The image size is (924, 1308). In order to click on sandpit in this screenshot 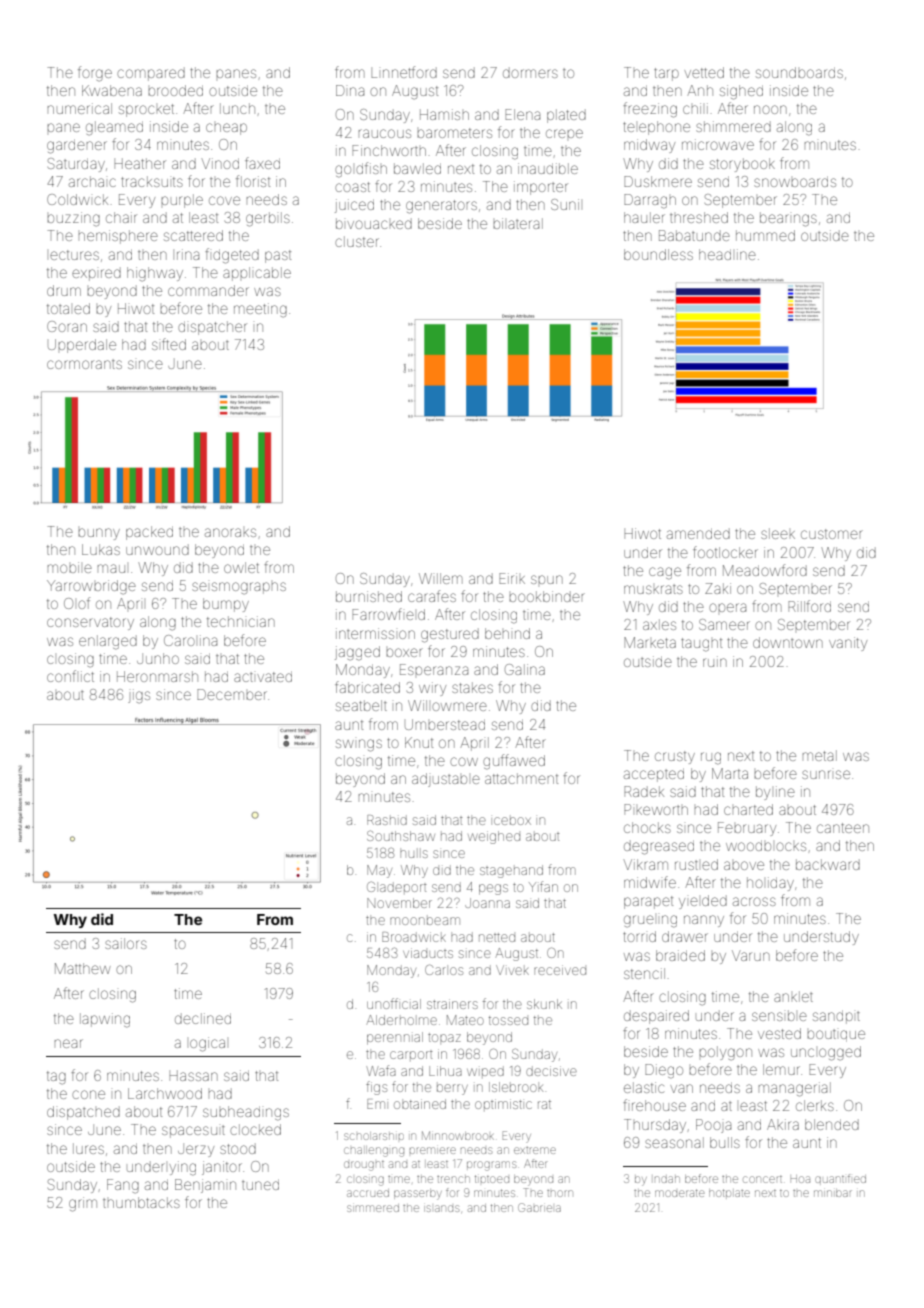, I will do `click(836, 1017)`.
